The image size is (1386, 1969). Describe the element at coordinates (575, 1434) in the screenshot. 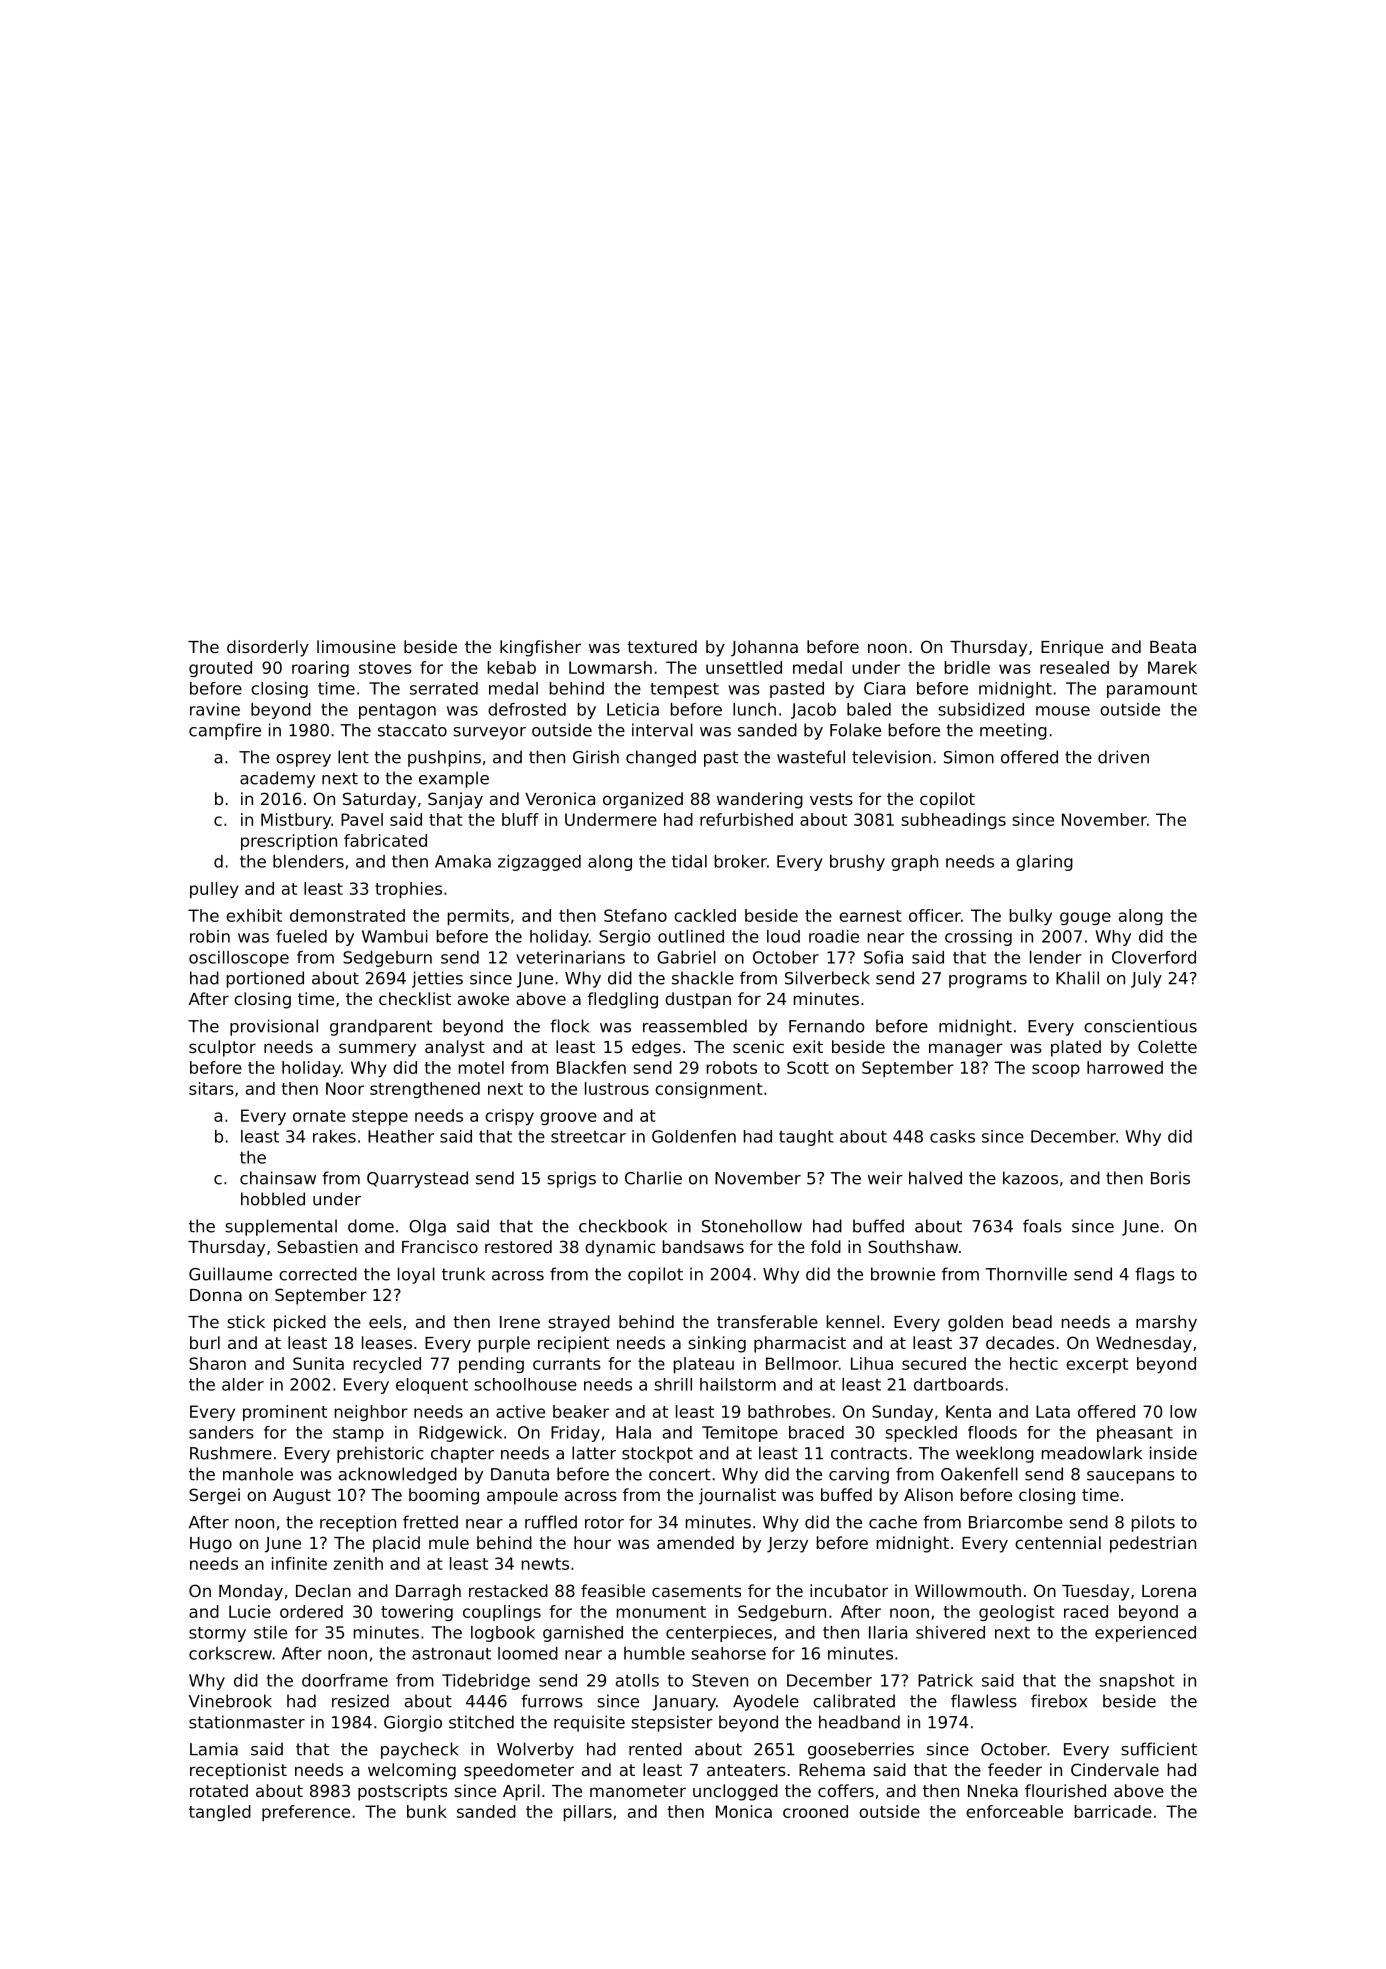

I see `Friday` at that location.
